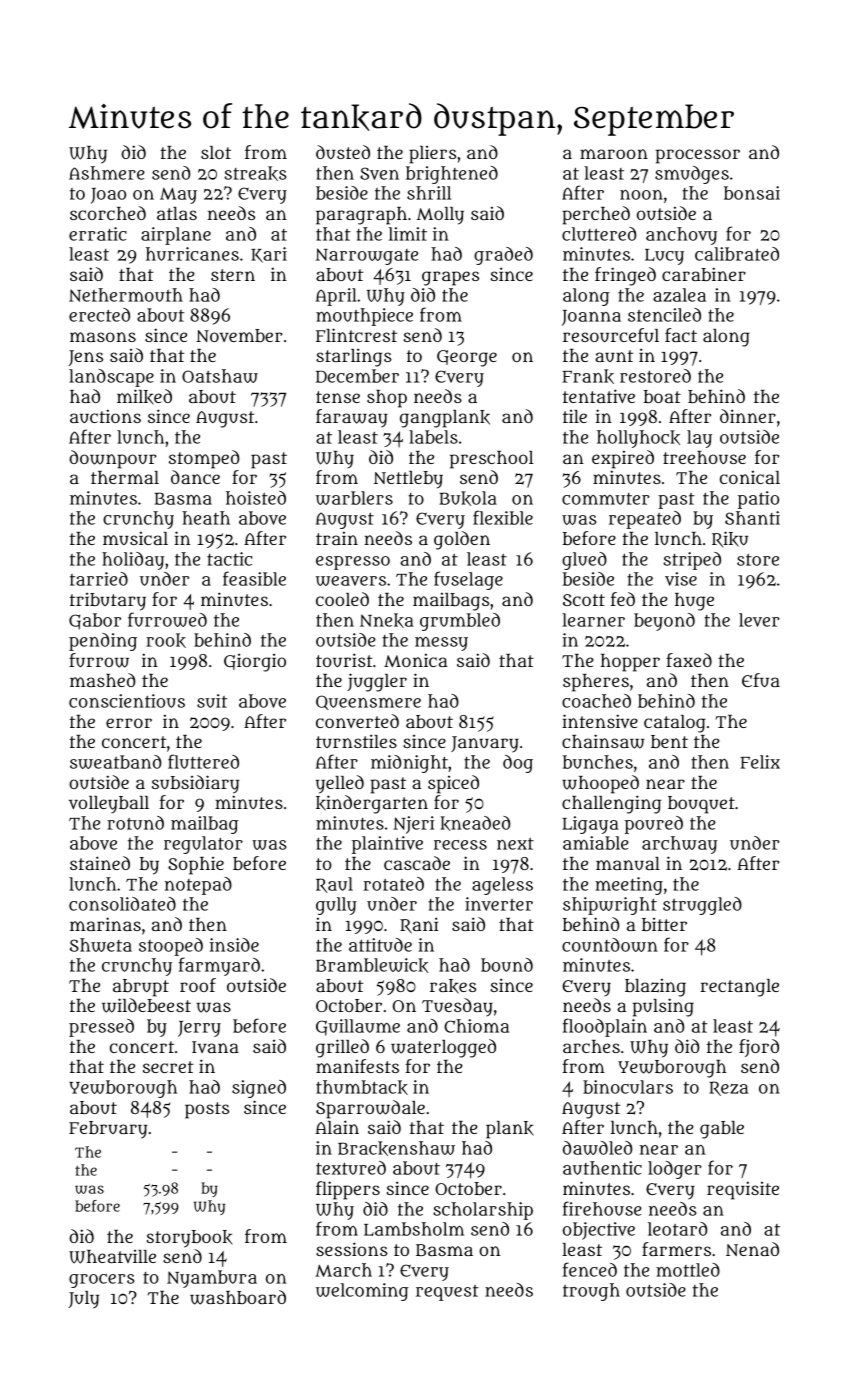  Describe the element at coordinates (204, 459) in the screenshot. I see `stomped` at that location.
